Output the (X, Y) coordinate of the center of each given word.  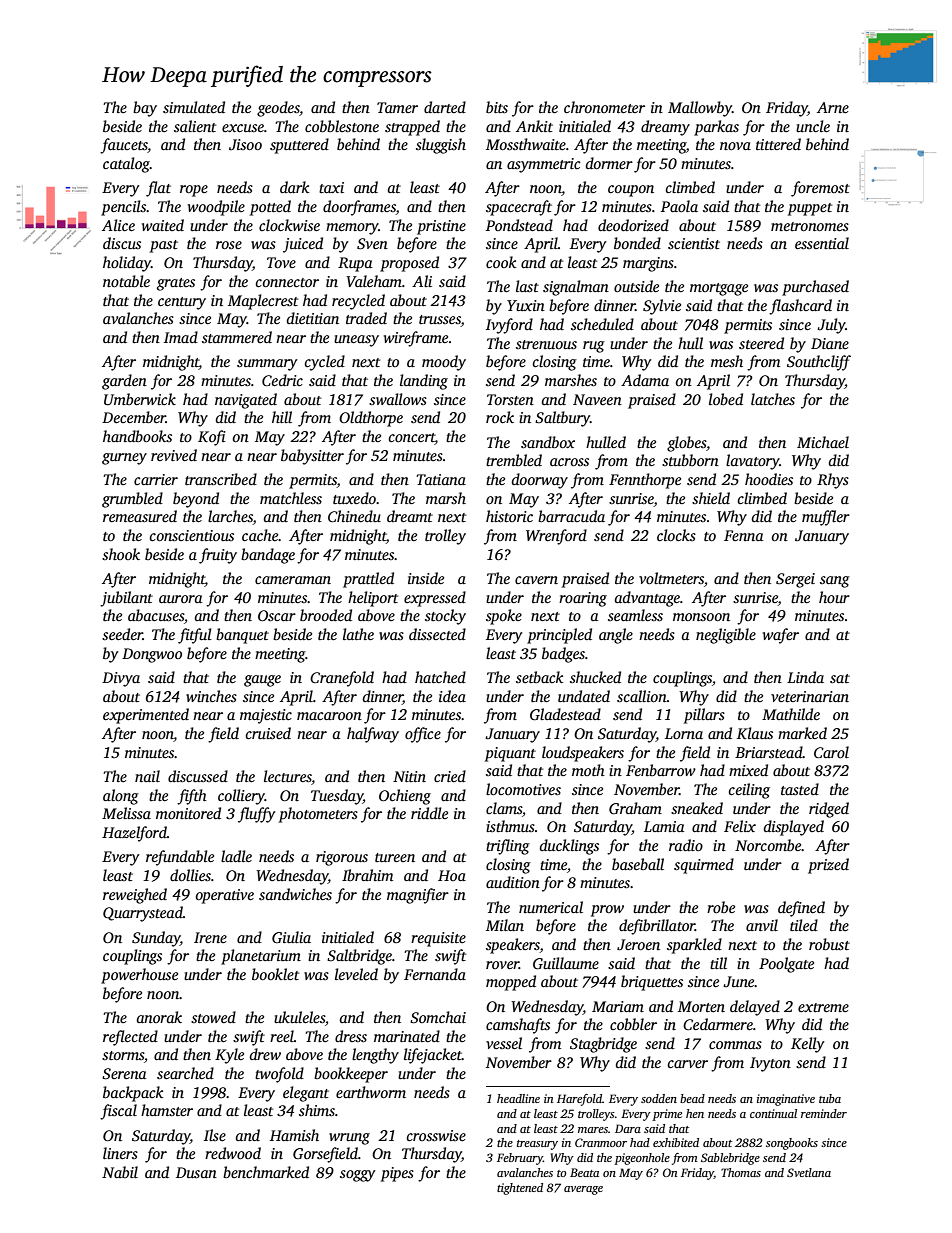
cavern (536, 580)
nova (735, 146)
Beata (584, 1172)
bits (497, 107)
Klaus (755, 733)
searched (185, 1073)
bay (145, 109)
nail (147, 776)
